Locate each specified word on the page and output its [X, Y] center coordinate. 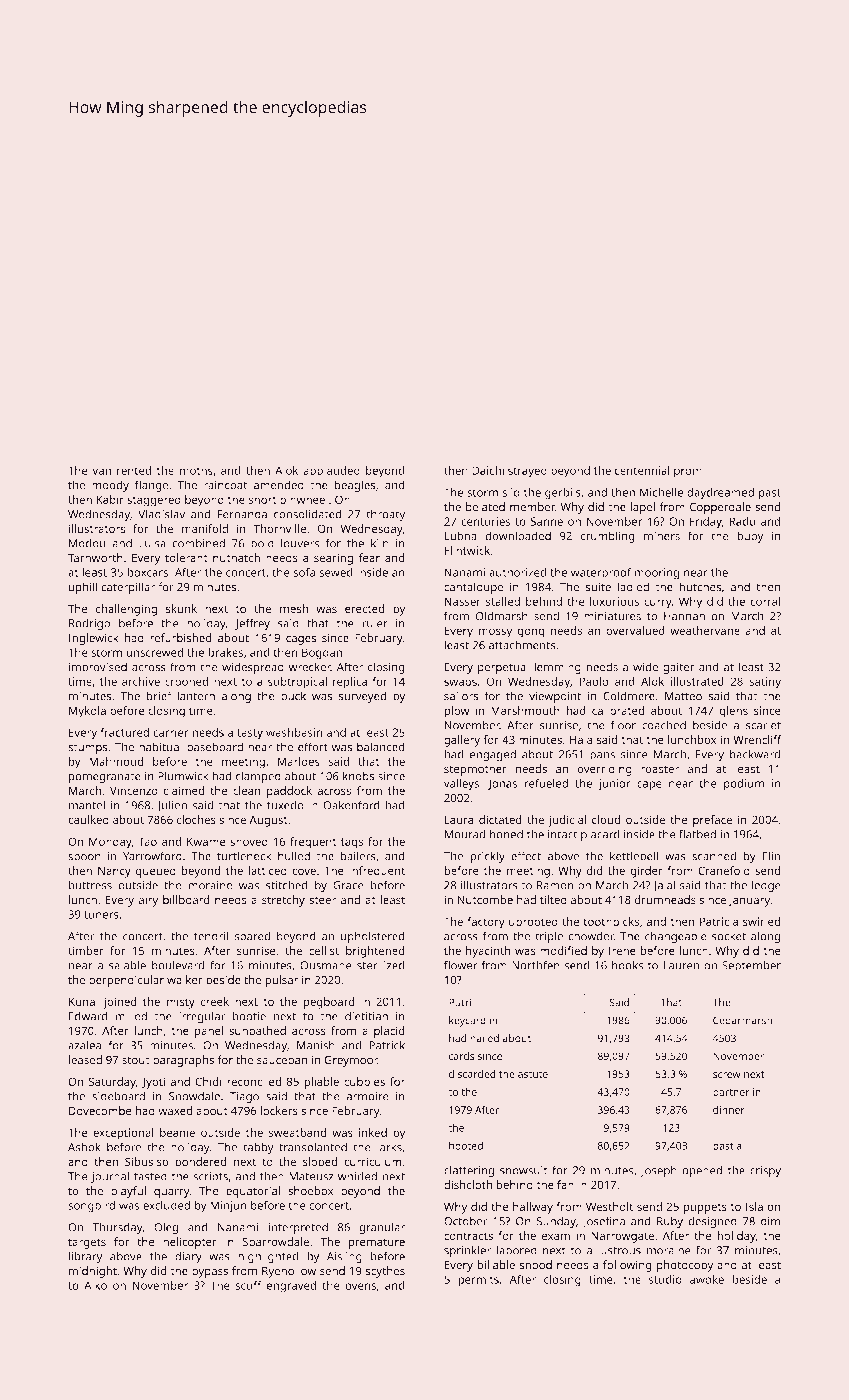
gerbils [563, 494]
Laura [459, 819]
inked [373, 1132]
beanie [177, 1132]
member [532, 507]
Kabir [110, 499]
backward [755, 754]
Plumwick [183, 776]
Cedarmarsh [742, 1020]
